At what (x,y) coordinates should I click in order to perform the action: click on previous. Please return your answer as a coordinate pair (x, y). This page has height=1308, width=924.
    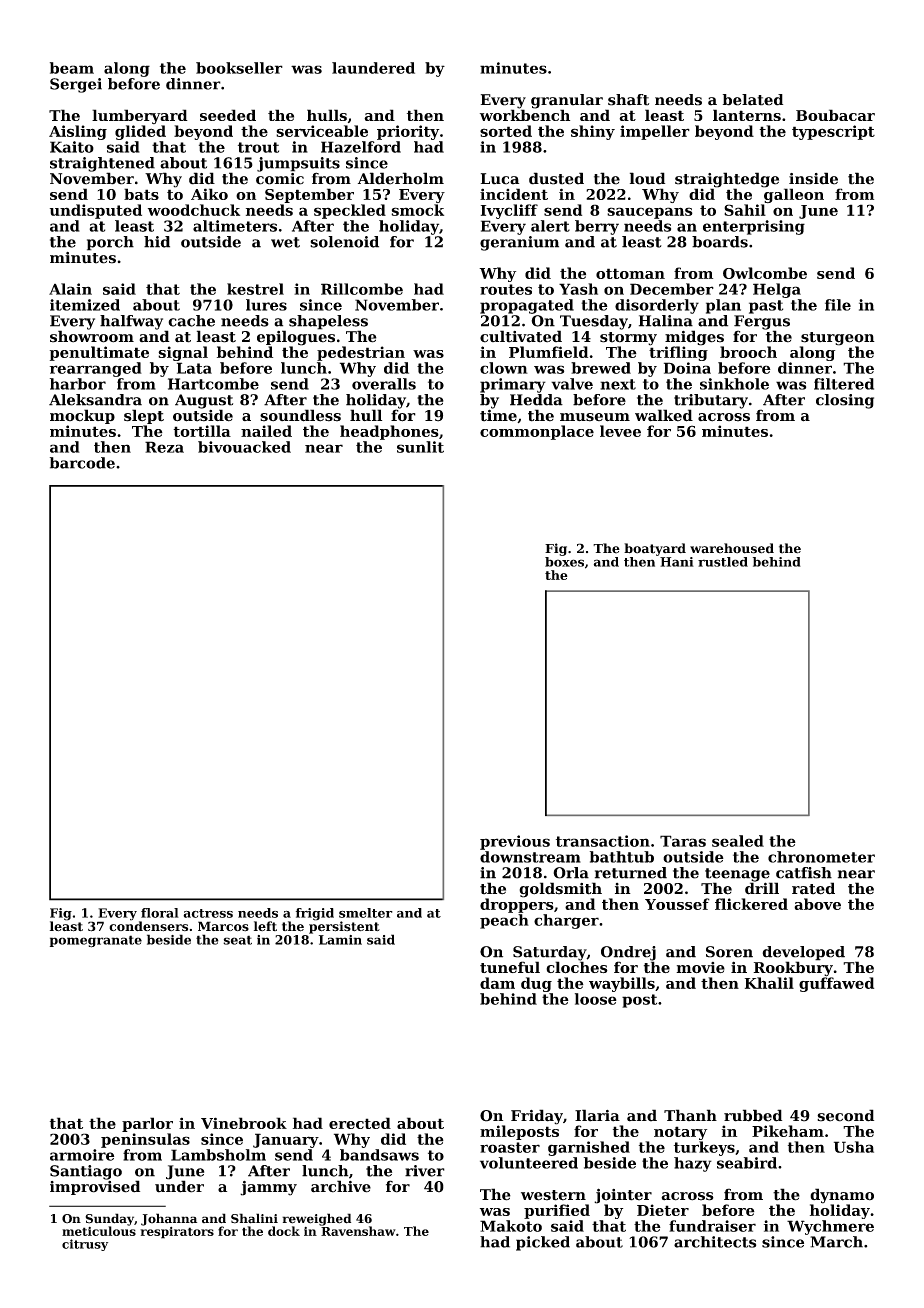
    Looking at the image, I should click on (515, 842).
